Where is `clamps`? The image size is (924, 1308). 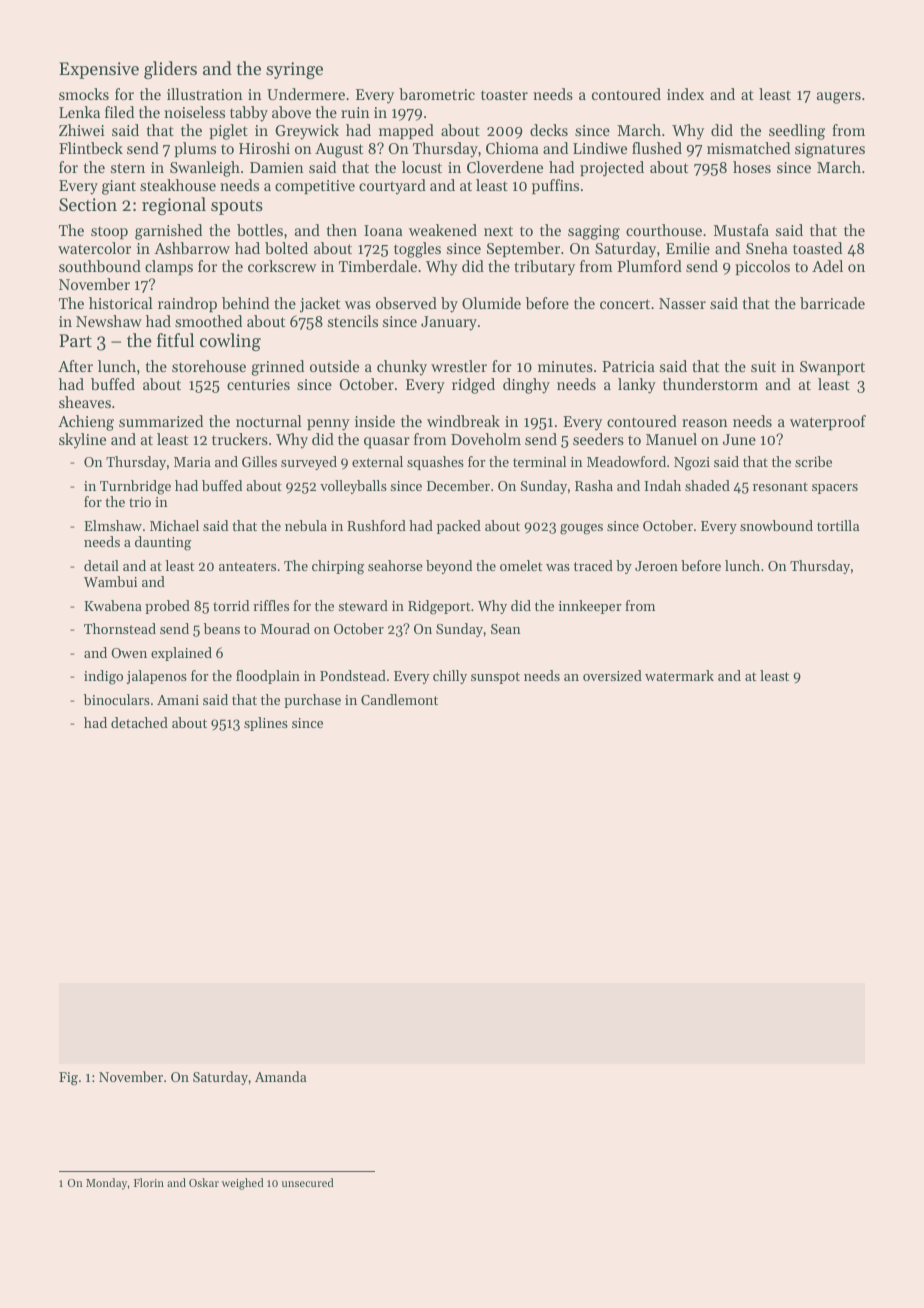
clamps is located at coordinates (169, 267).
